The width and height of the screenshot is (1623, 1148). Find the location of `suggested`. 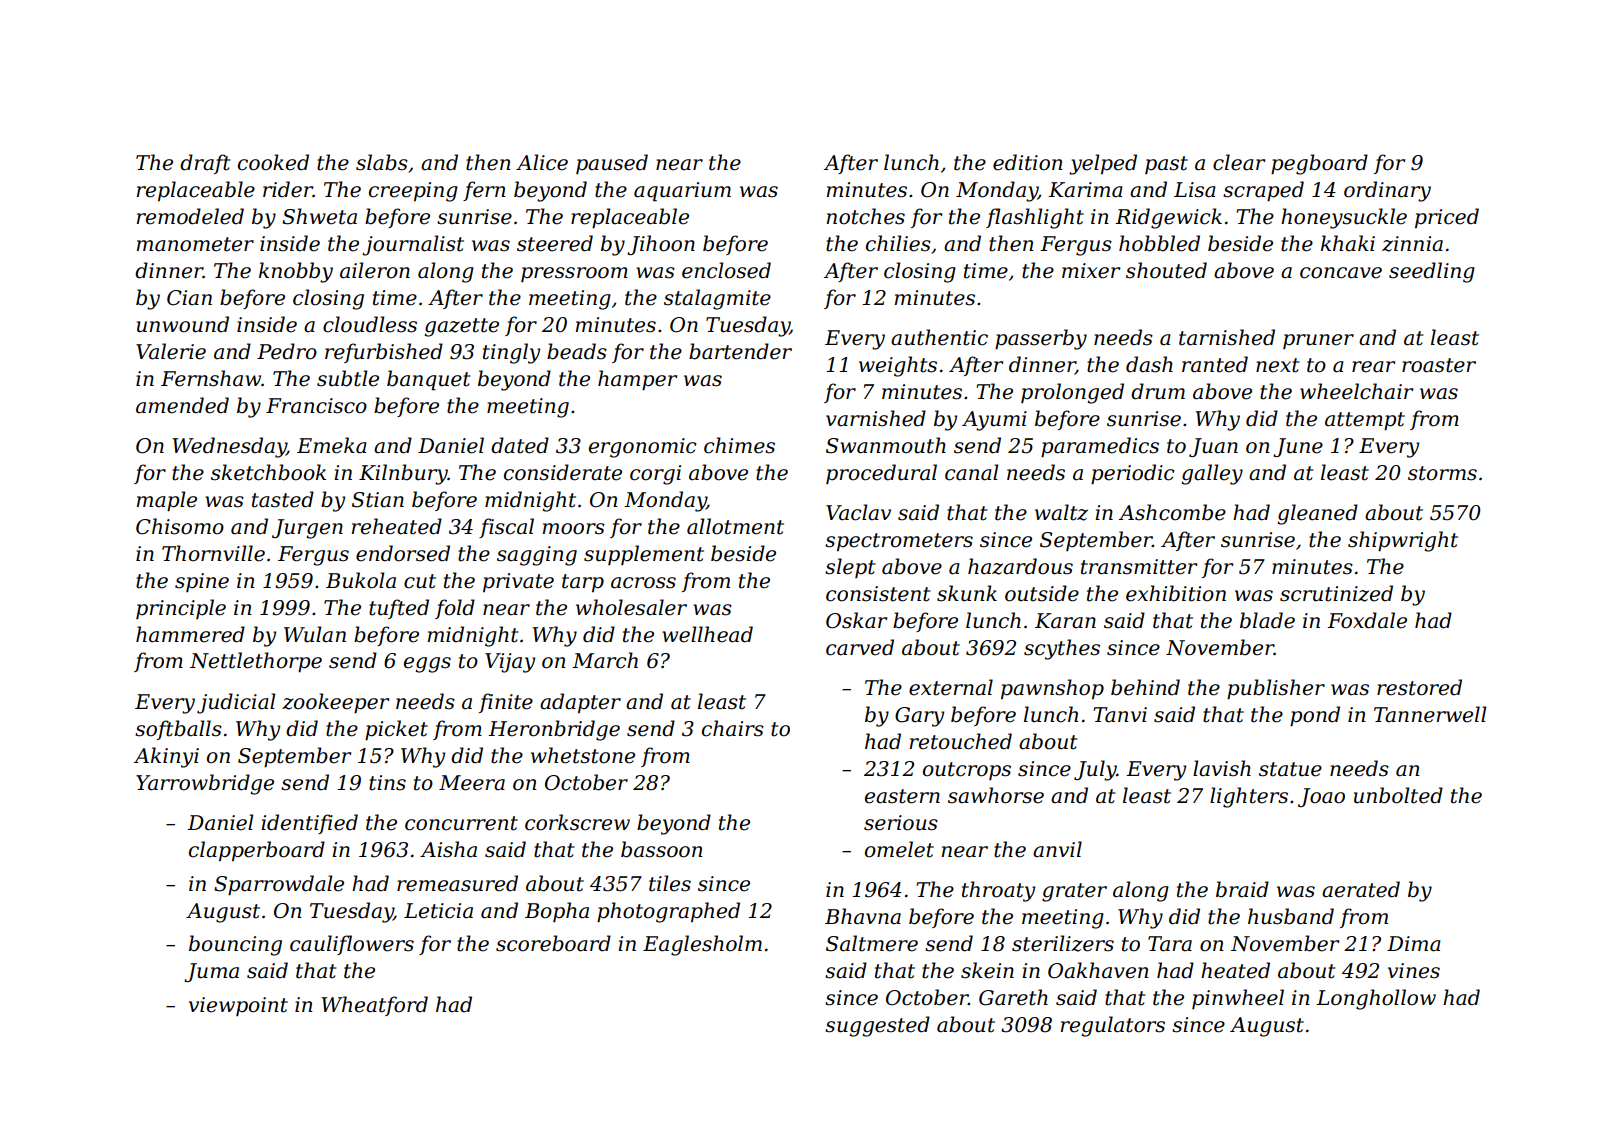

suggested is located at coordinates (877, 1026).
